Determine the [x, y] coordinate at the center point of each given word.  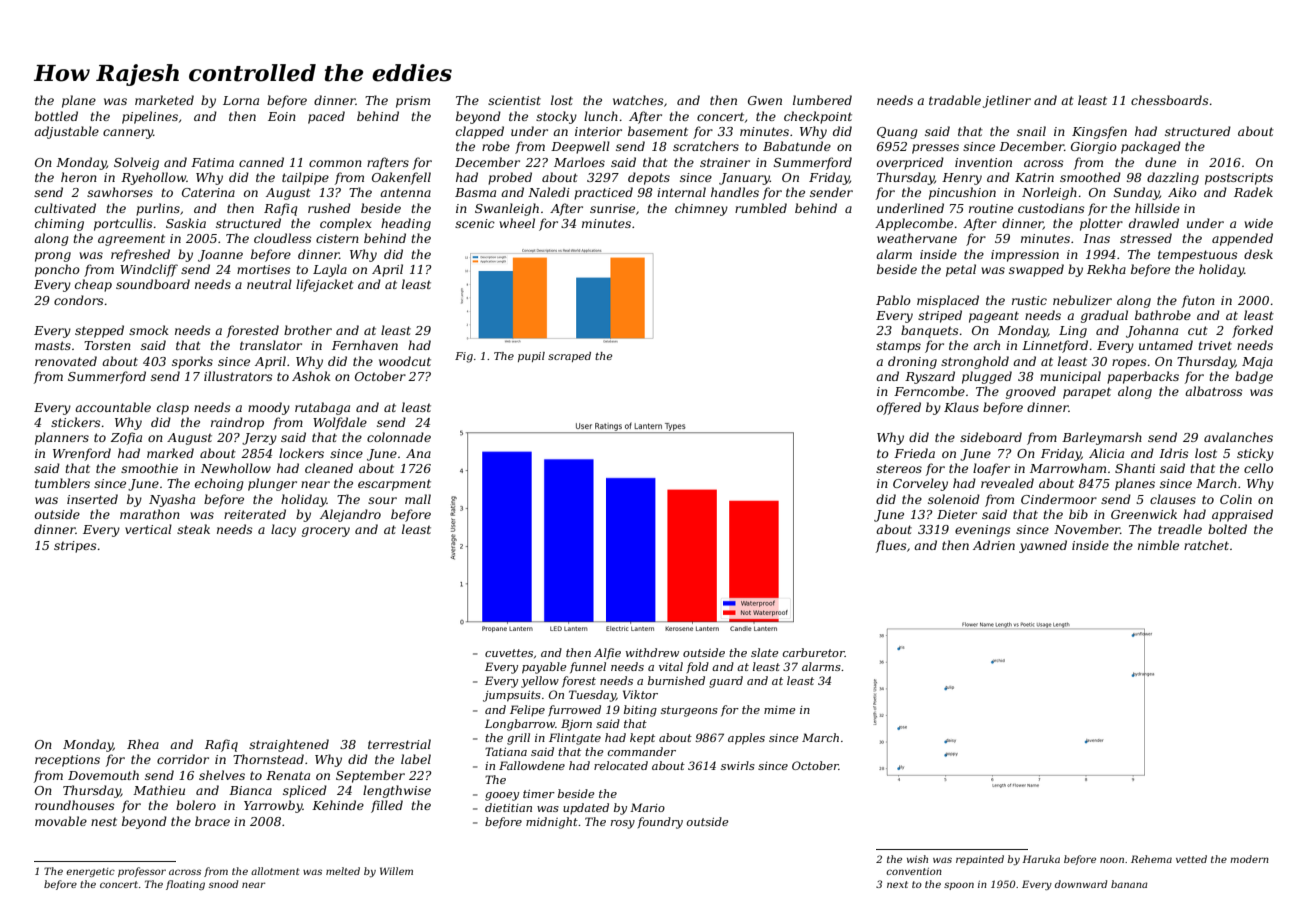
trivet [1215, 345]
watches [638, 100]
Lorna [241, 100]
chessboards [1169, 100]
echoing [219, 484]
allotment [275, 871]
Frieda [914, 453]
